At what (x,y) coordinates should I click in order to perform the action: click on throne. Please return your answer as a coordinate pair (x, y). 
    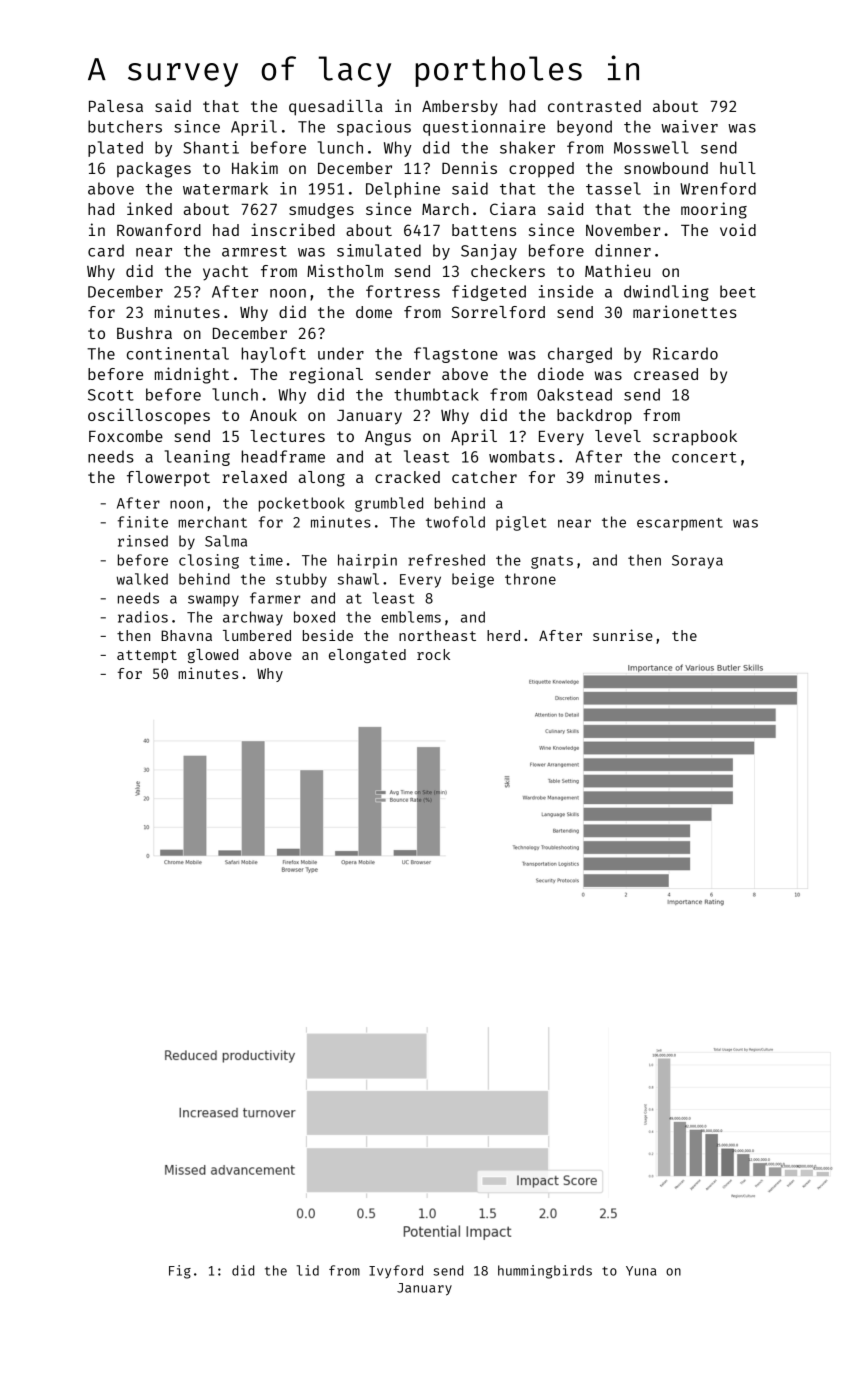
    Looking at the image, I should click on (530, 579).
